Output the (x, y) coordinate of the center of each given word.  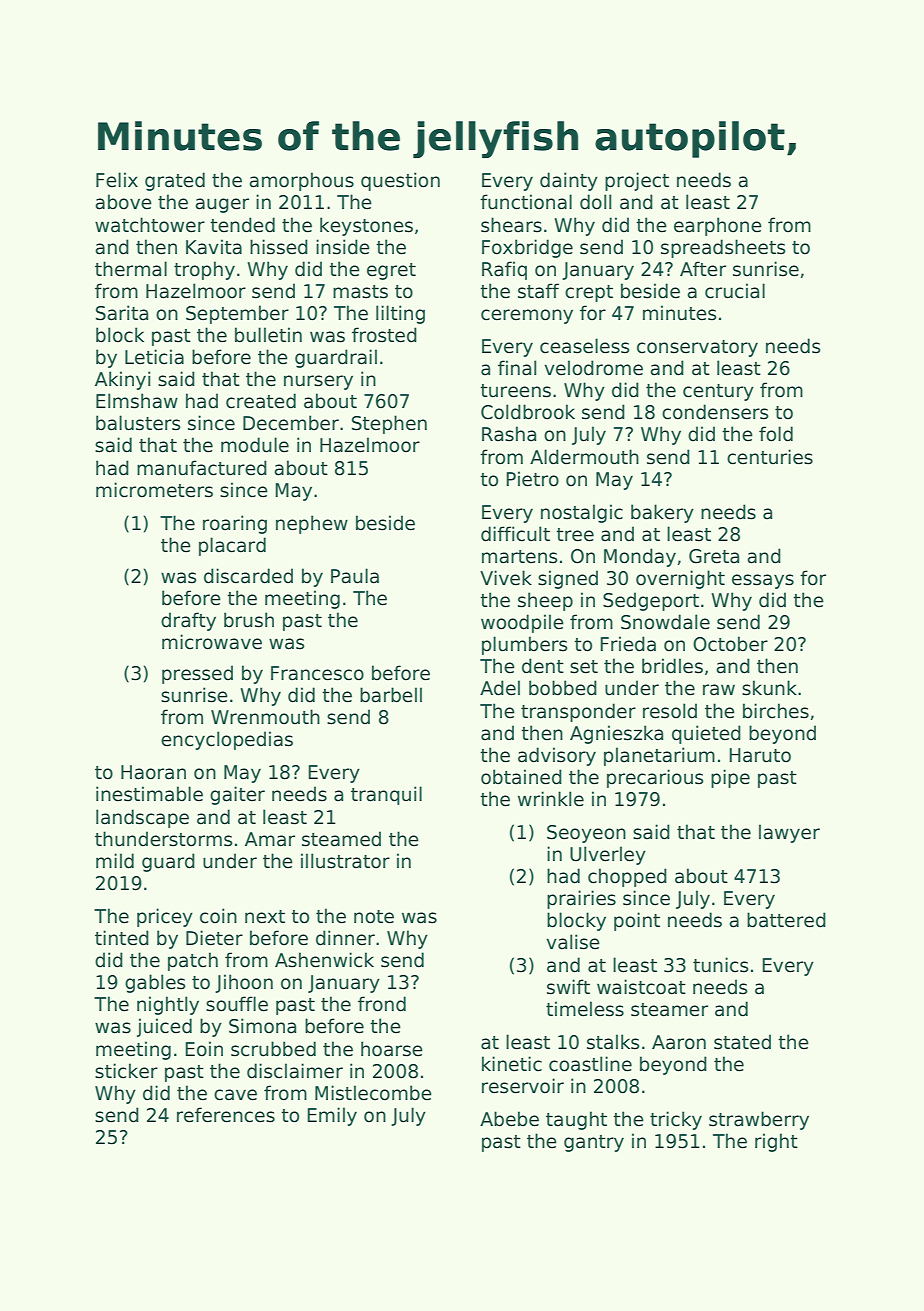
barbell (391, 695)
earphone (718, 226)
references (226, 1115)
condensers (715, 412)
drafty (188, 621)
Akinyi (122, 380)
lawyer (789, 833)
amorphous (301, 181)
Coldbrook (528, 412)
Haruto (760, 755)
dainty (569, 181)
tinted (122, 938)
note (374, 917)
